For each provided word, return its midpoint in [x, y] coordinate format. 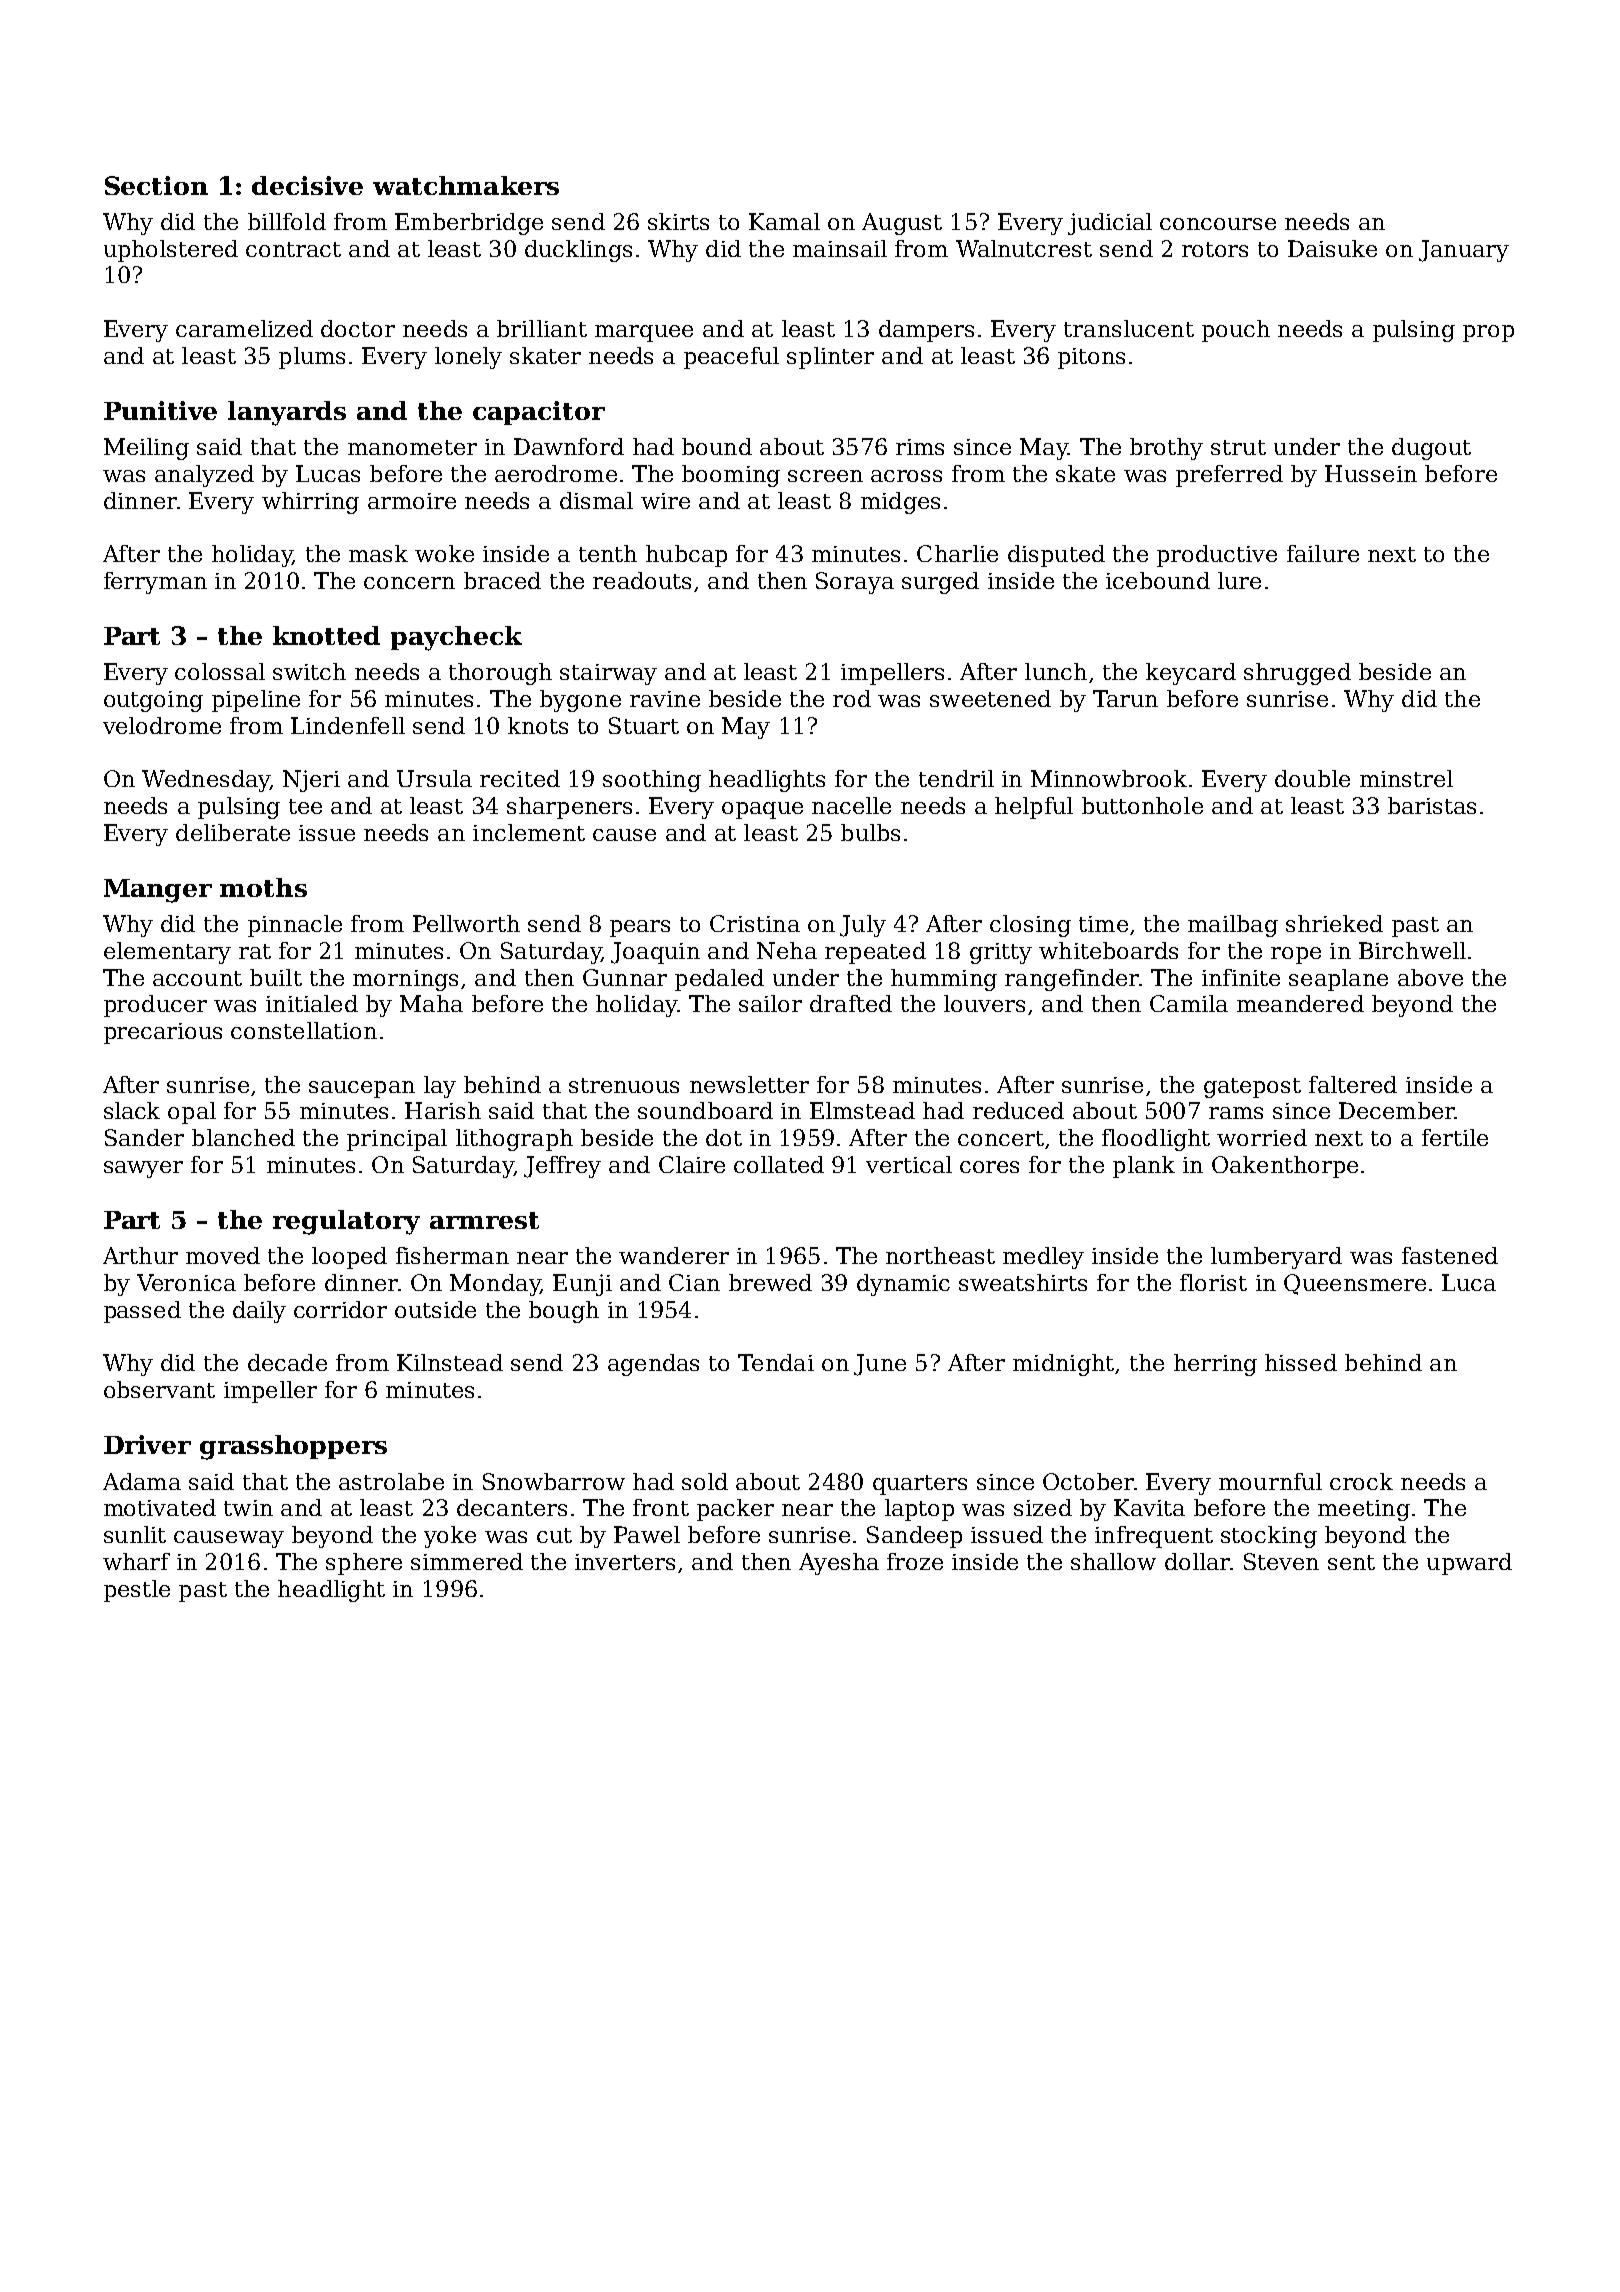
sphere [364, 1564]
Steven [1281, 1561]
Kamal [784, 221]
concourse [1218, 224]
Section [156, 185]
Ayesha [839, 1564]
